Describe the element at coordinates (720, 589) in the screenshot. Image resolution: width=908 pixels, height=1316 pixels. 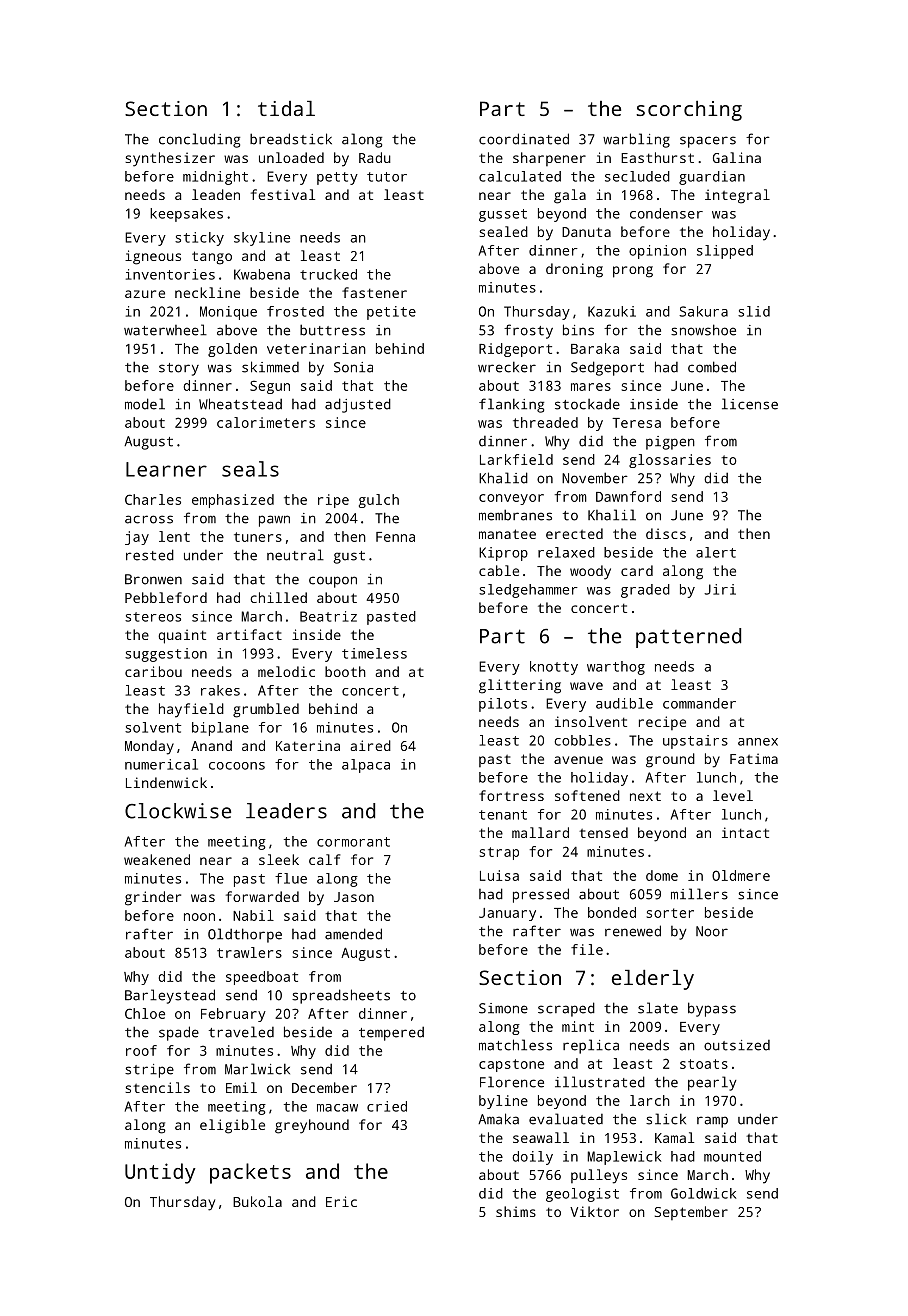
I see `Jiri` at that location.
